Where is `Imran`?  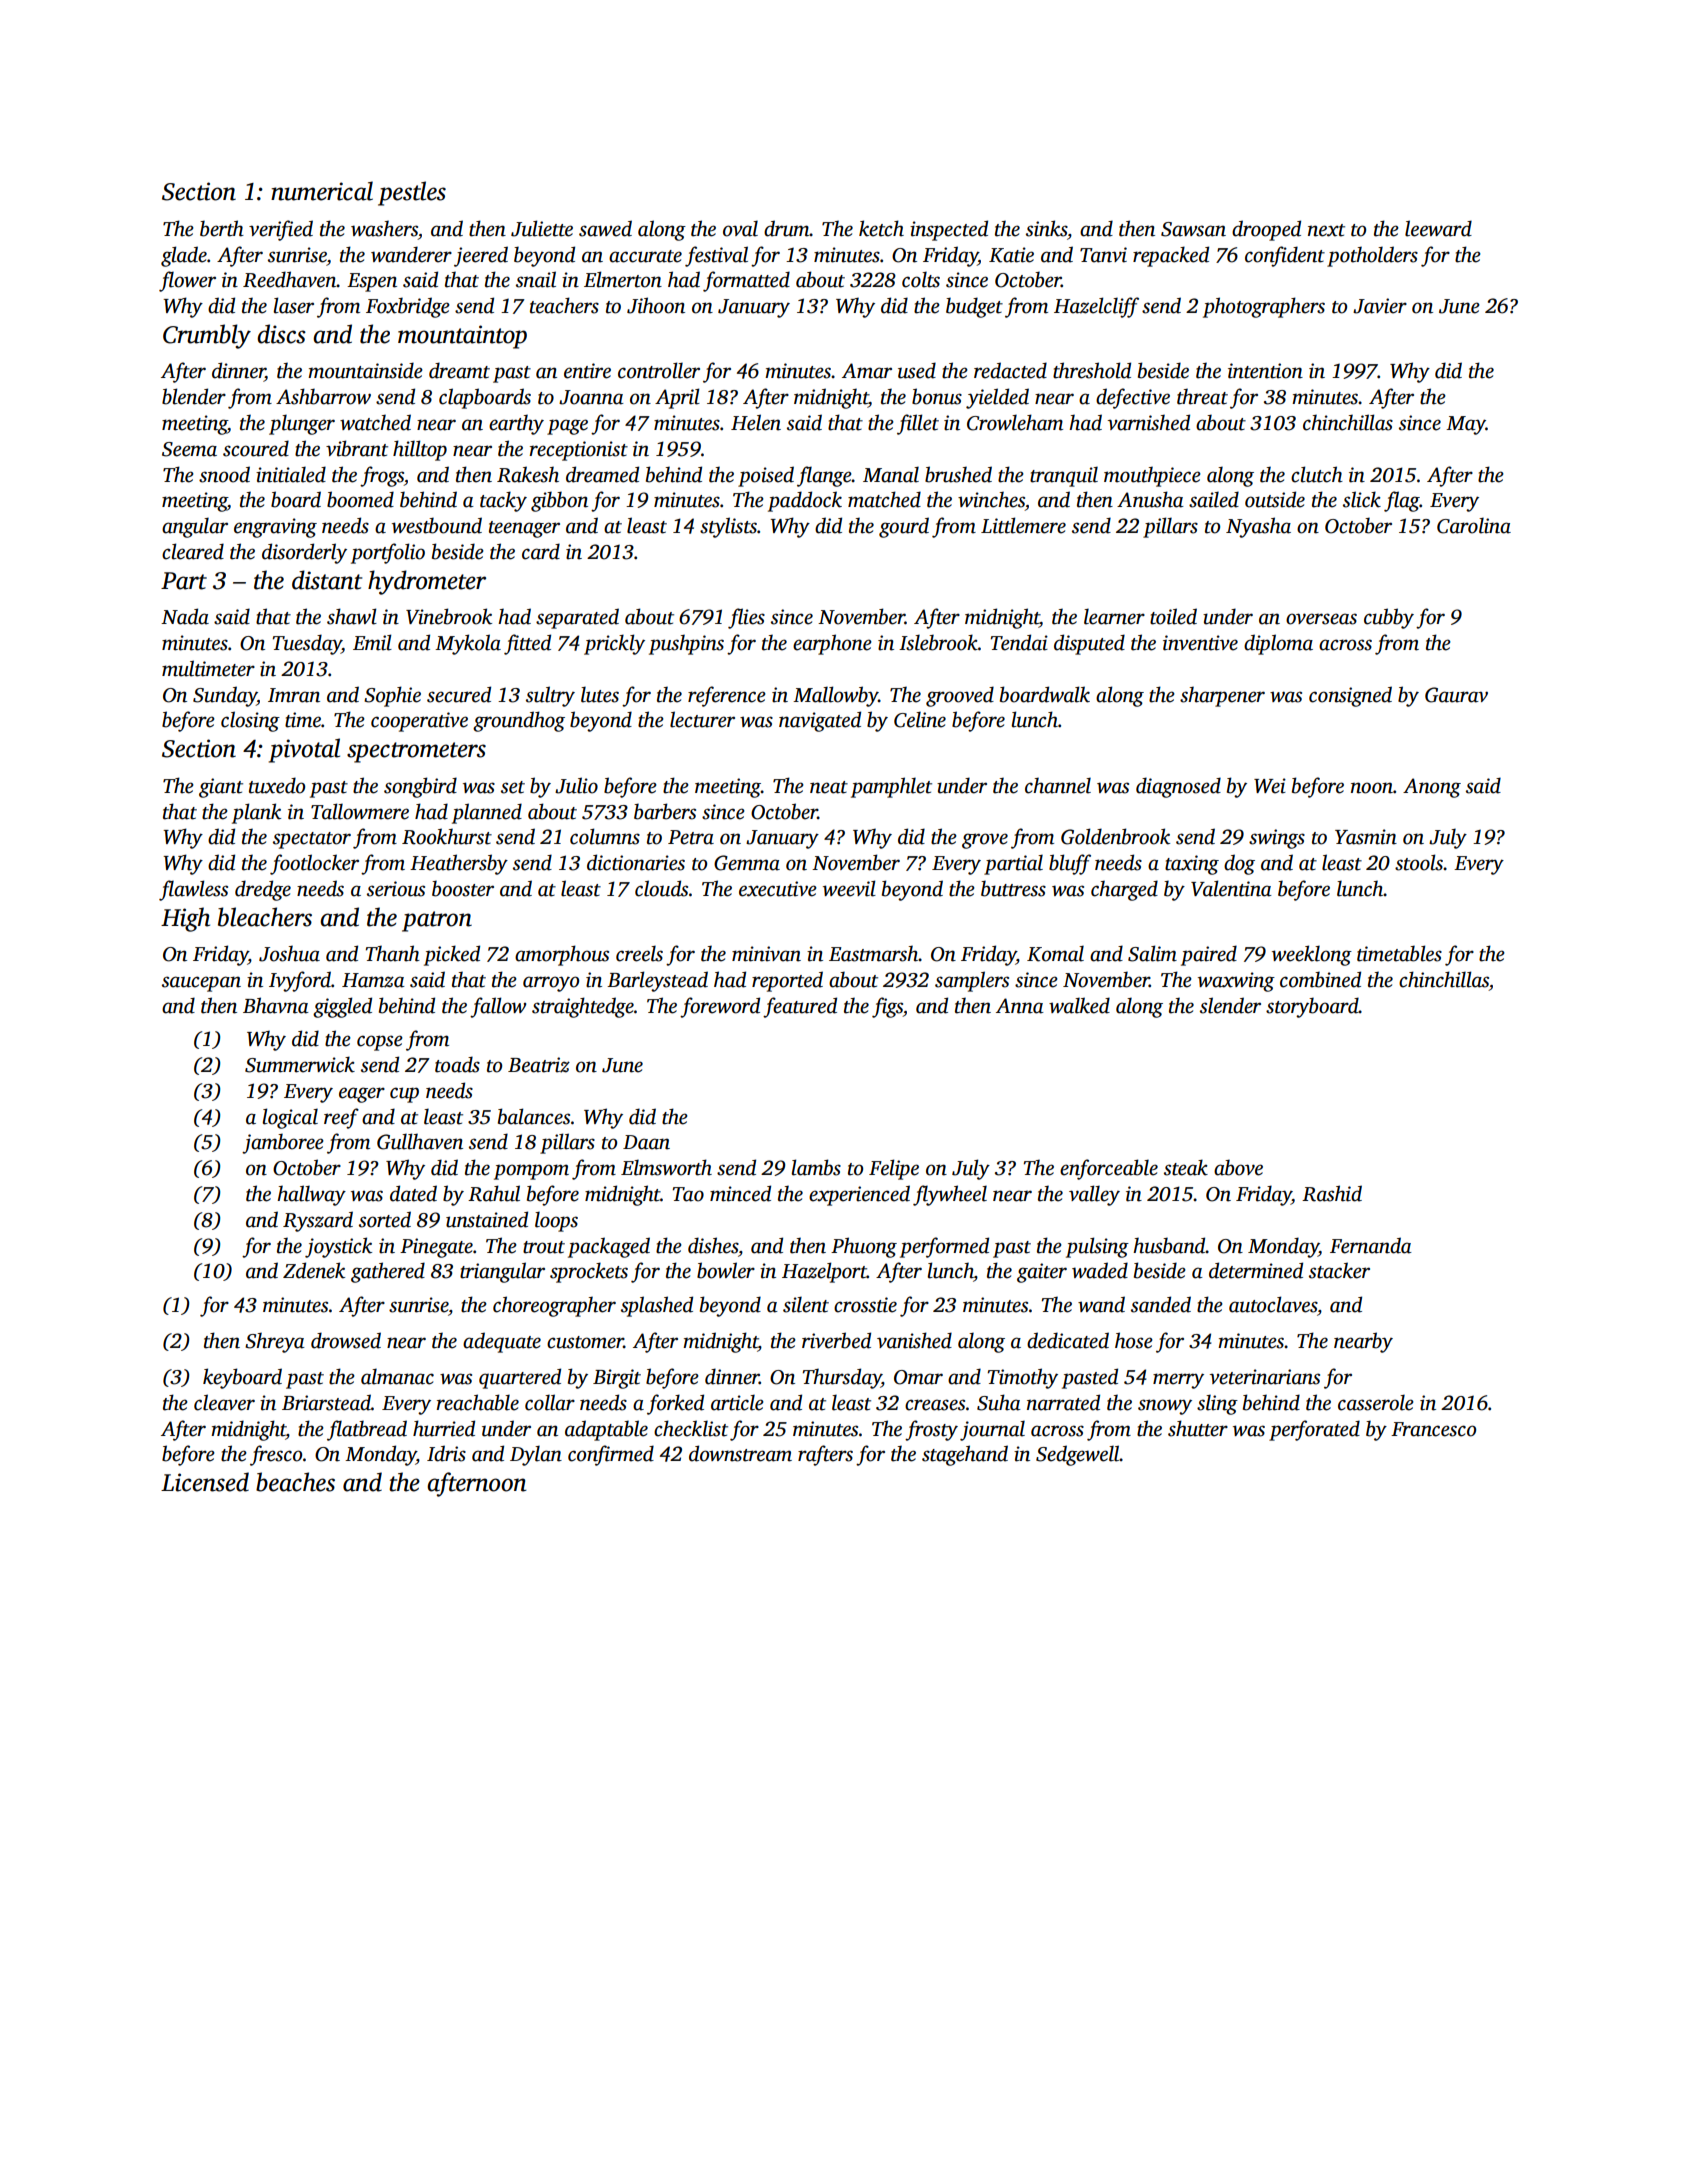
Imran is located at coordinates (294, 695).
